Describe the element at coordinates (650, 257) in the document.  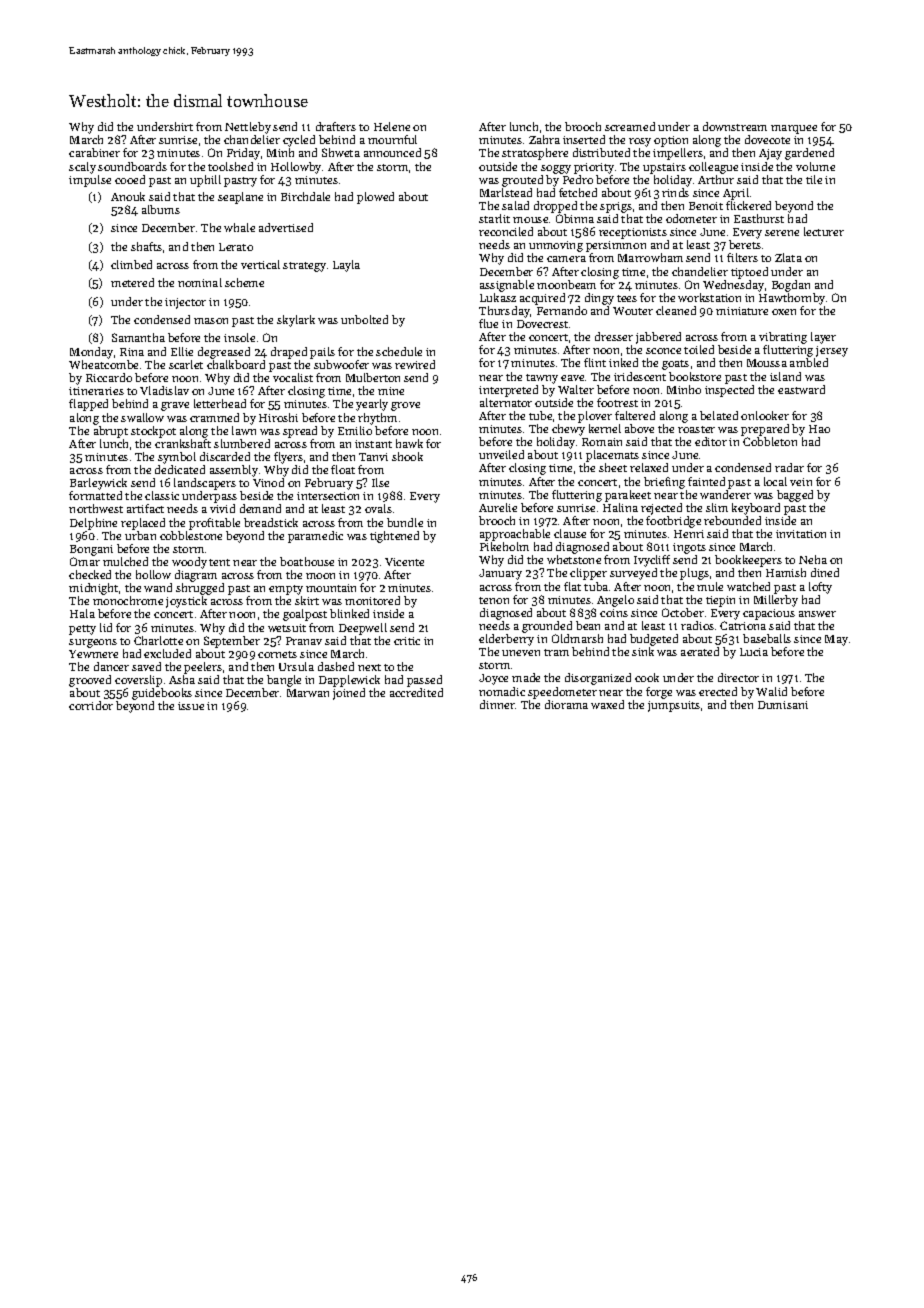
I see `Marrowham` at that location.
